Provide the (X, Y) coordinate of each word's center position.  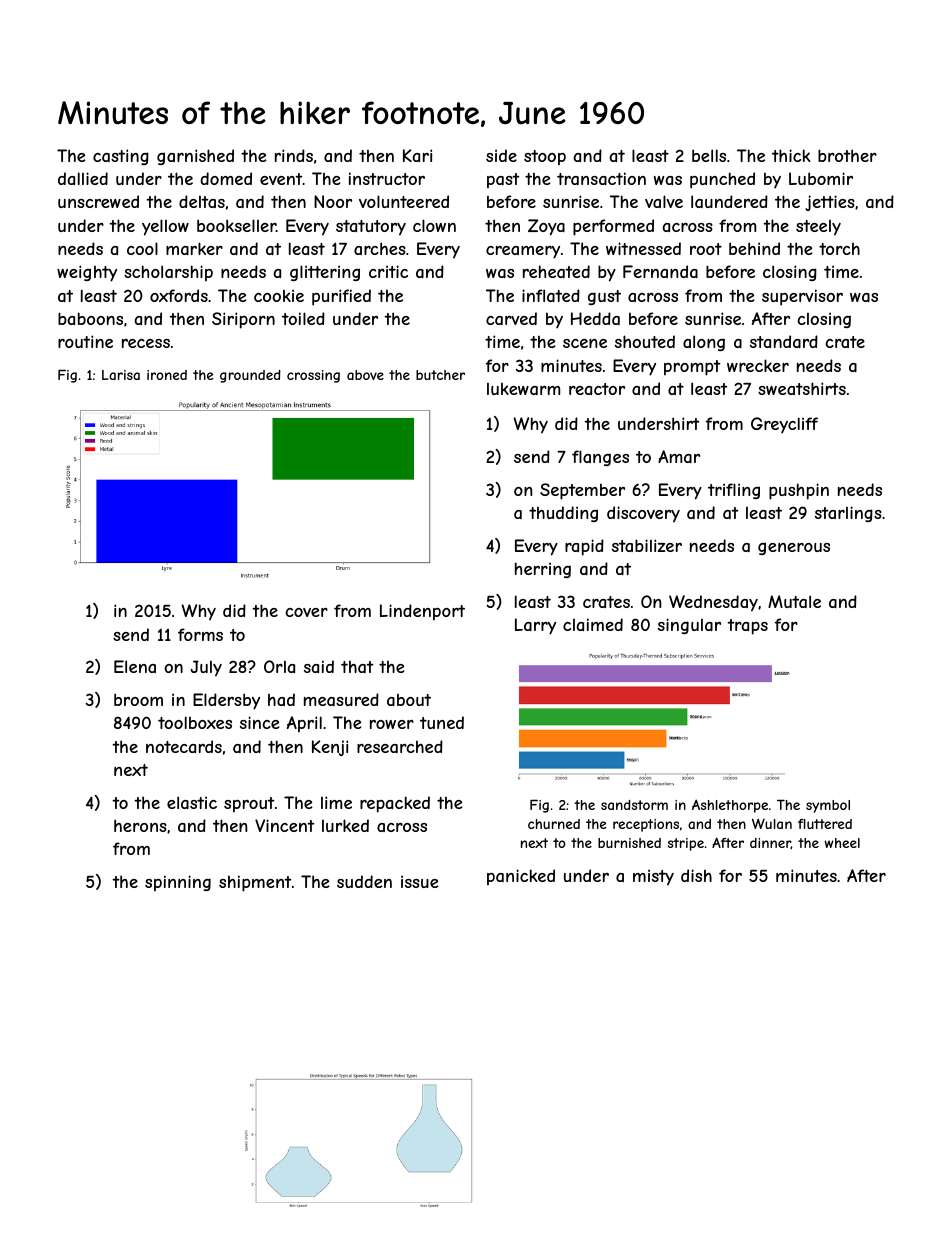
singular (689, 626)
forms (200, 634)
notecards (184, 746)
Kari (417, 155)
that (357, 667)
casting (121, 157)
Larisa (121, 375)
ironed (167, 375)
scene (585, 343)
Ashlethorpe (730, 806)
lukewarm (523, 389)
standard (784, 341)
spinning (178, 883)
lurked (345, 825)
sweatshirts (802, 388)
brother (847, 155)
